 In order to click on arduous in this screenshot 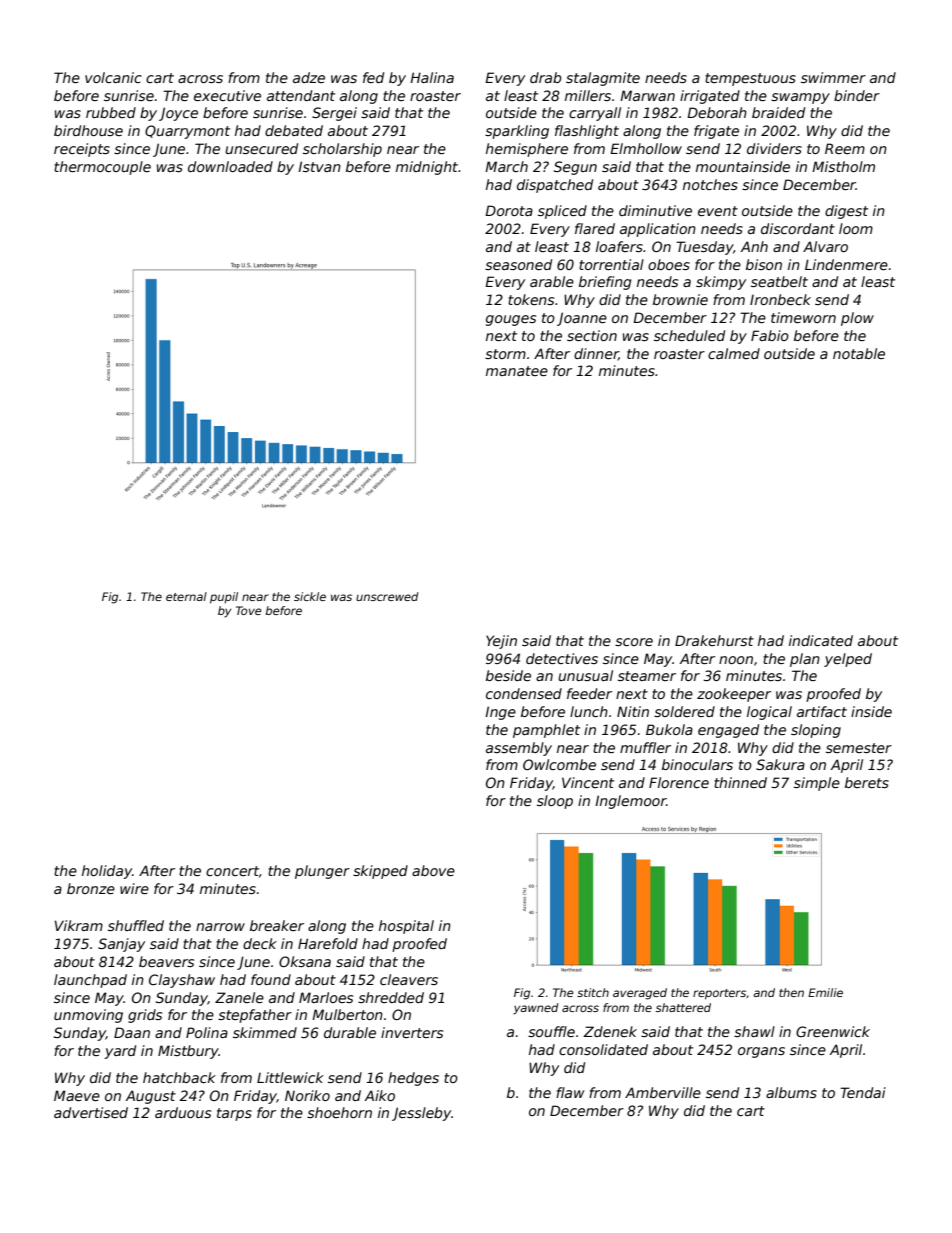, I will do `click(183, 1112)`.
